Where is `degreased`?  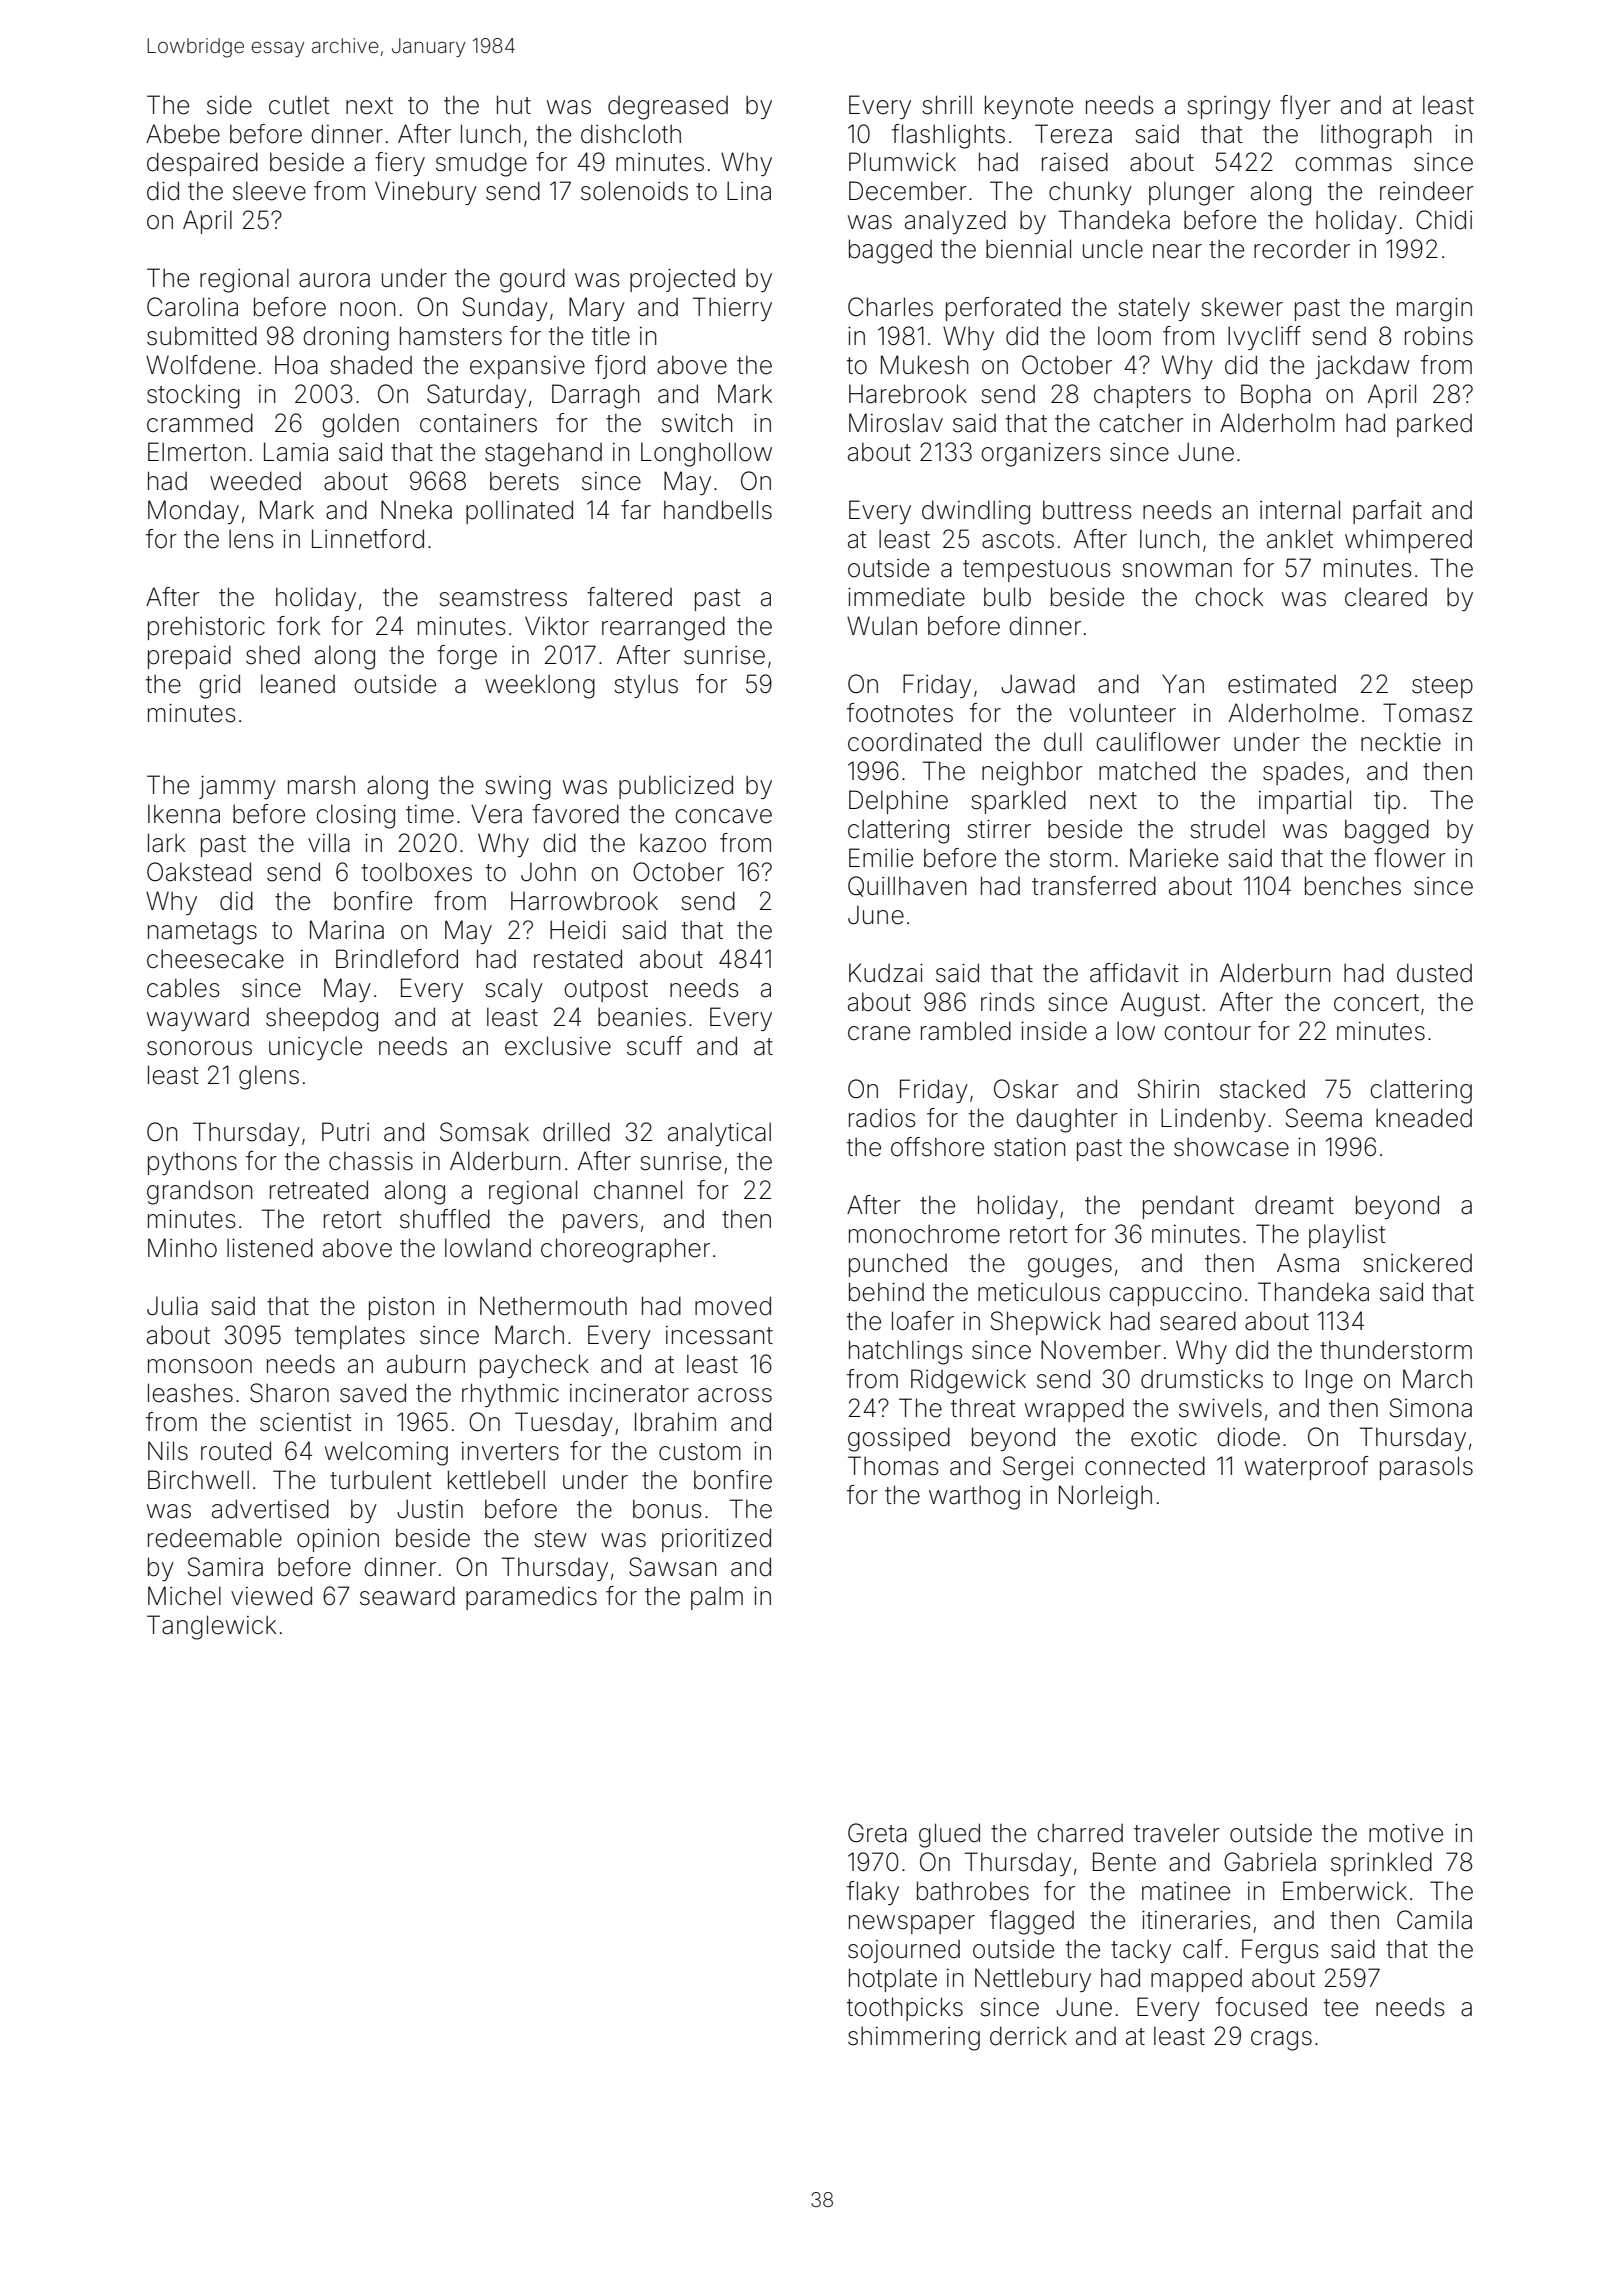
degreased is located at coordinates (668, 108).
